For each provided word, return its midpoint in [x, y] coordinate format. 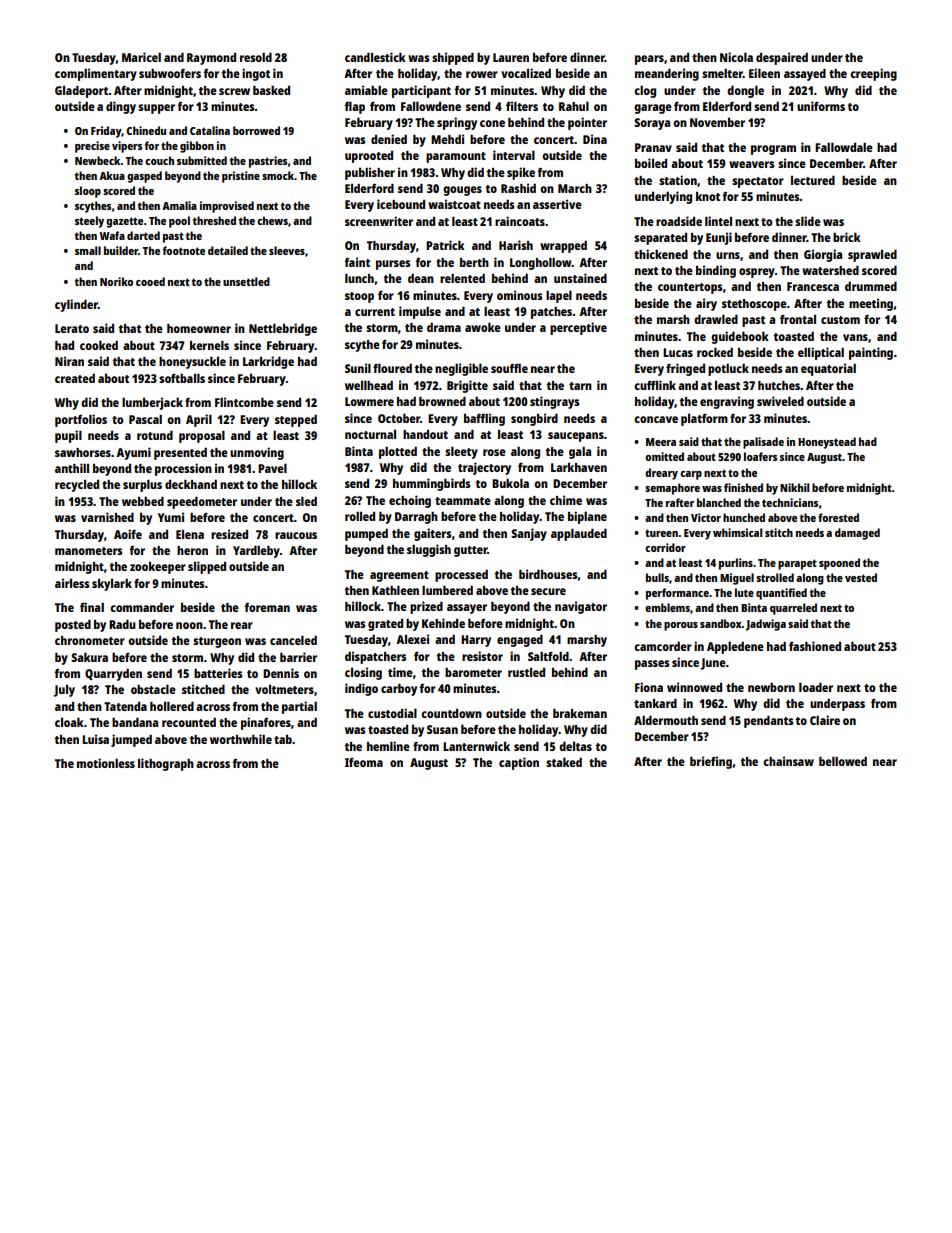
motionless [106, 763]
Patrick [445, 245]
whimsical [738, 532]
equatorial [828, 369]
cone [492, 123]
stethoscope [754, 305]
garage [653, 109]
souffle [509, 368]
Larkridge [268, 362]
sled [306, 501]
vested [861, 577]
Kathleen [395, 590]
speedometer [202, 502]
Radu [122, 624]
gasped [144, 177]
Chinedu [146, 130]
